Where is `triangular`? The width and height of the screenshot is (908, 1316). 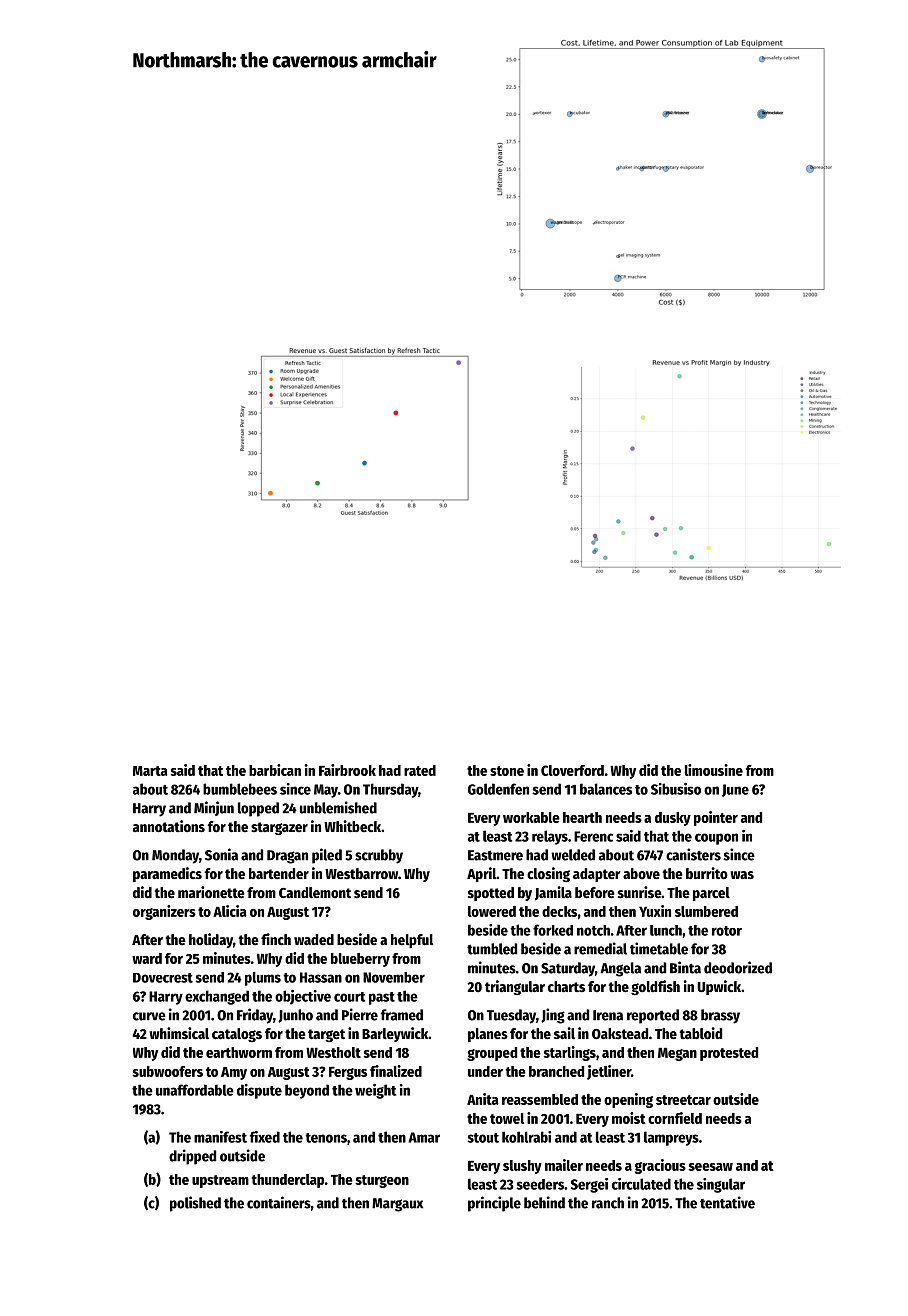
triangular is located at coordinates (515, 987).
